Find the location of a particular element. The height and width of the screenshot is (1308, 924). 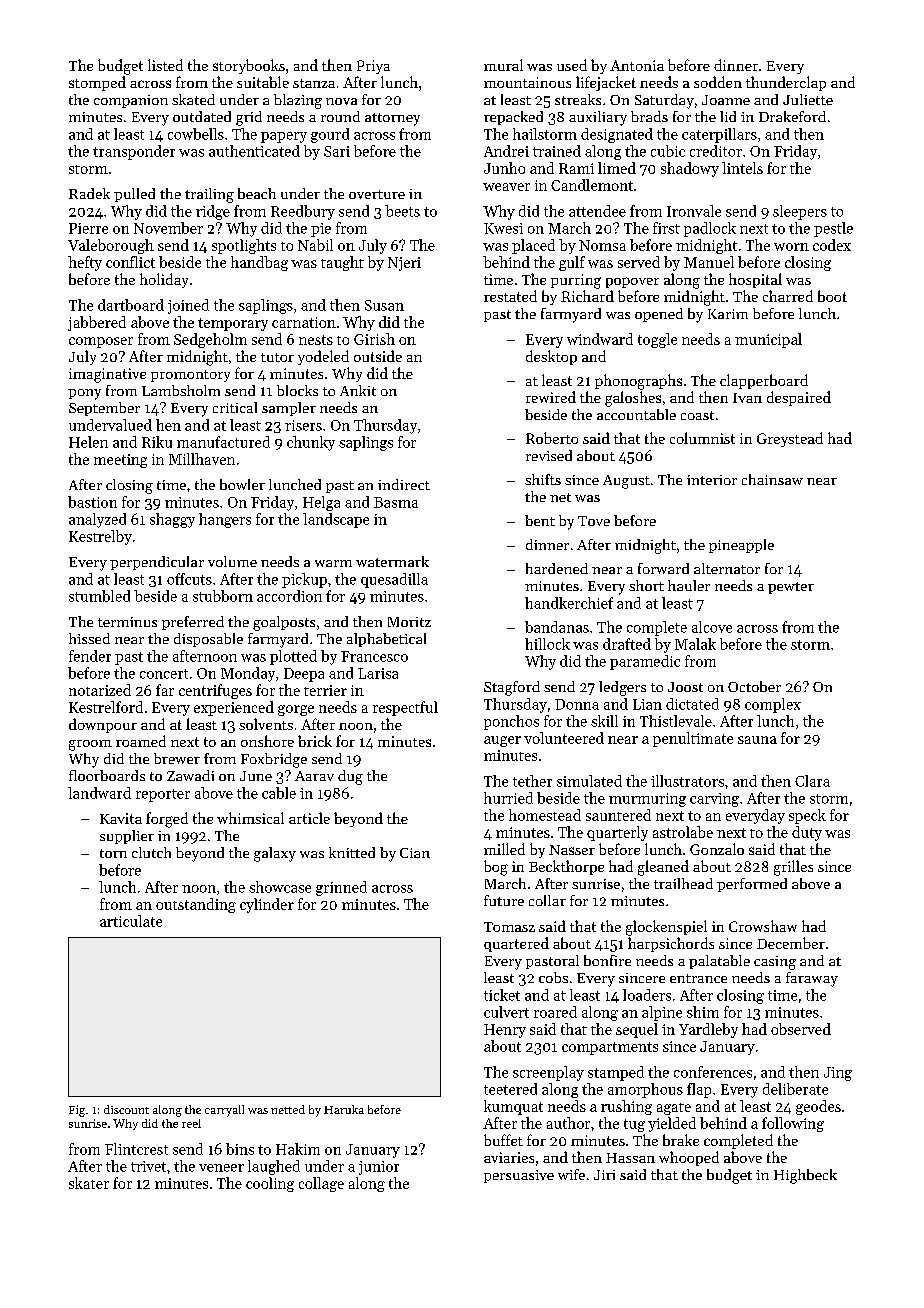

collage is located at coordinates (321, 1184).
